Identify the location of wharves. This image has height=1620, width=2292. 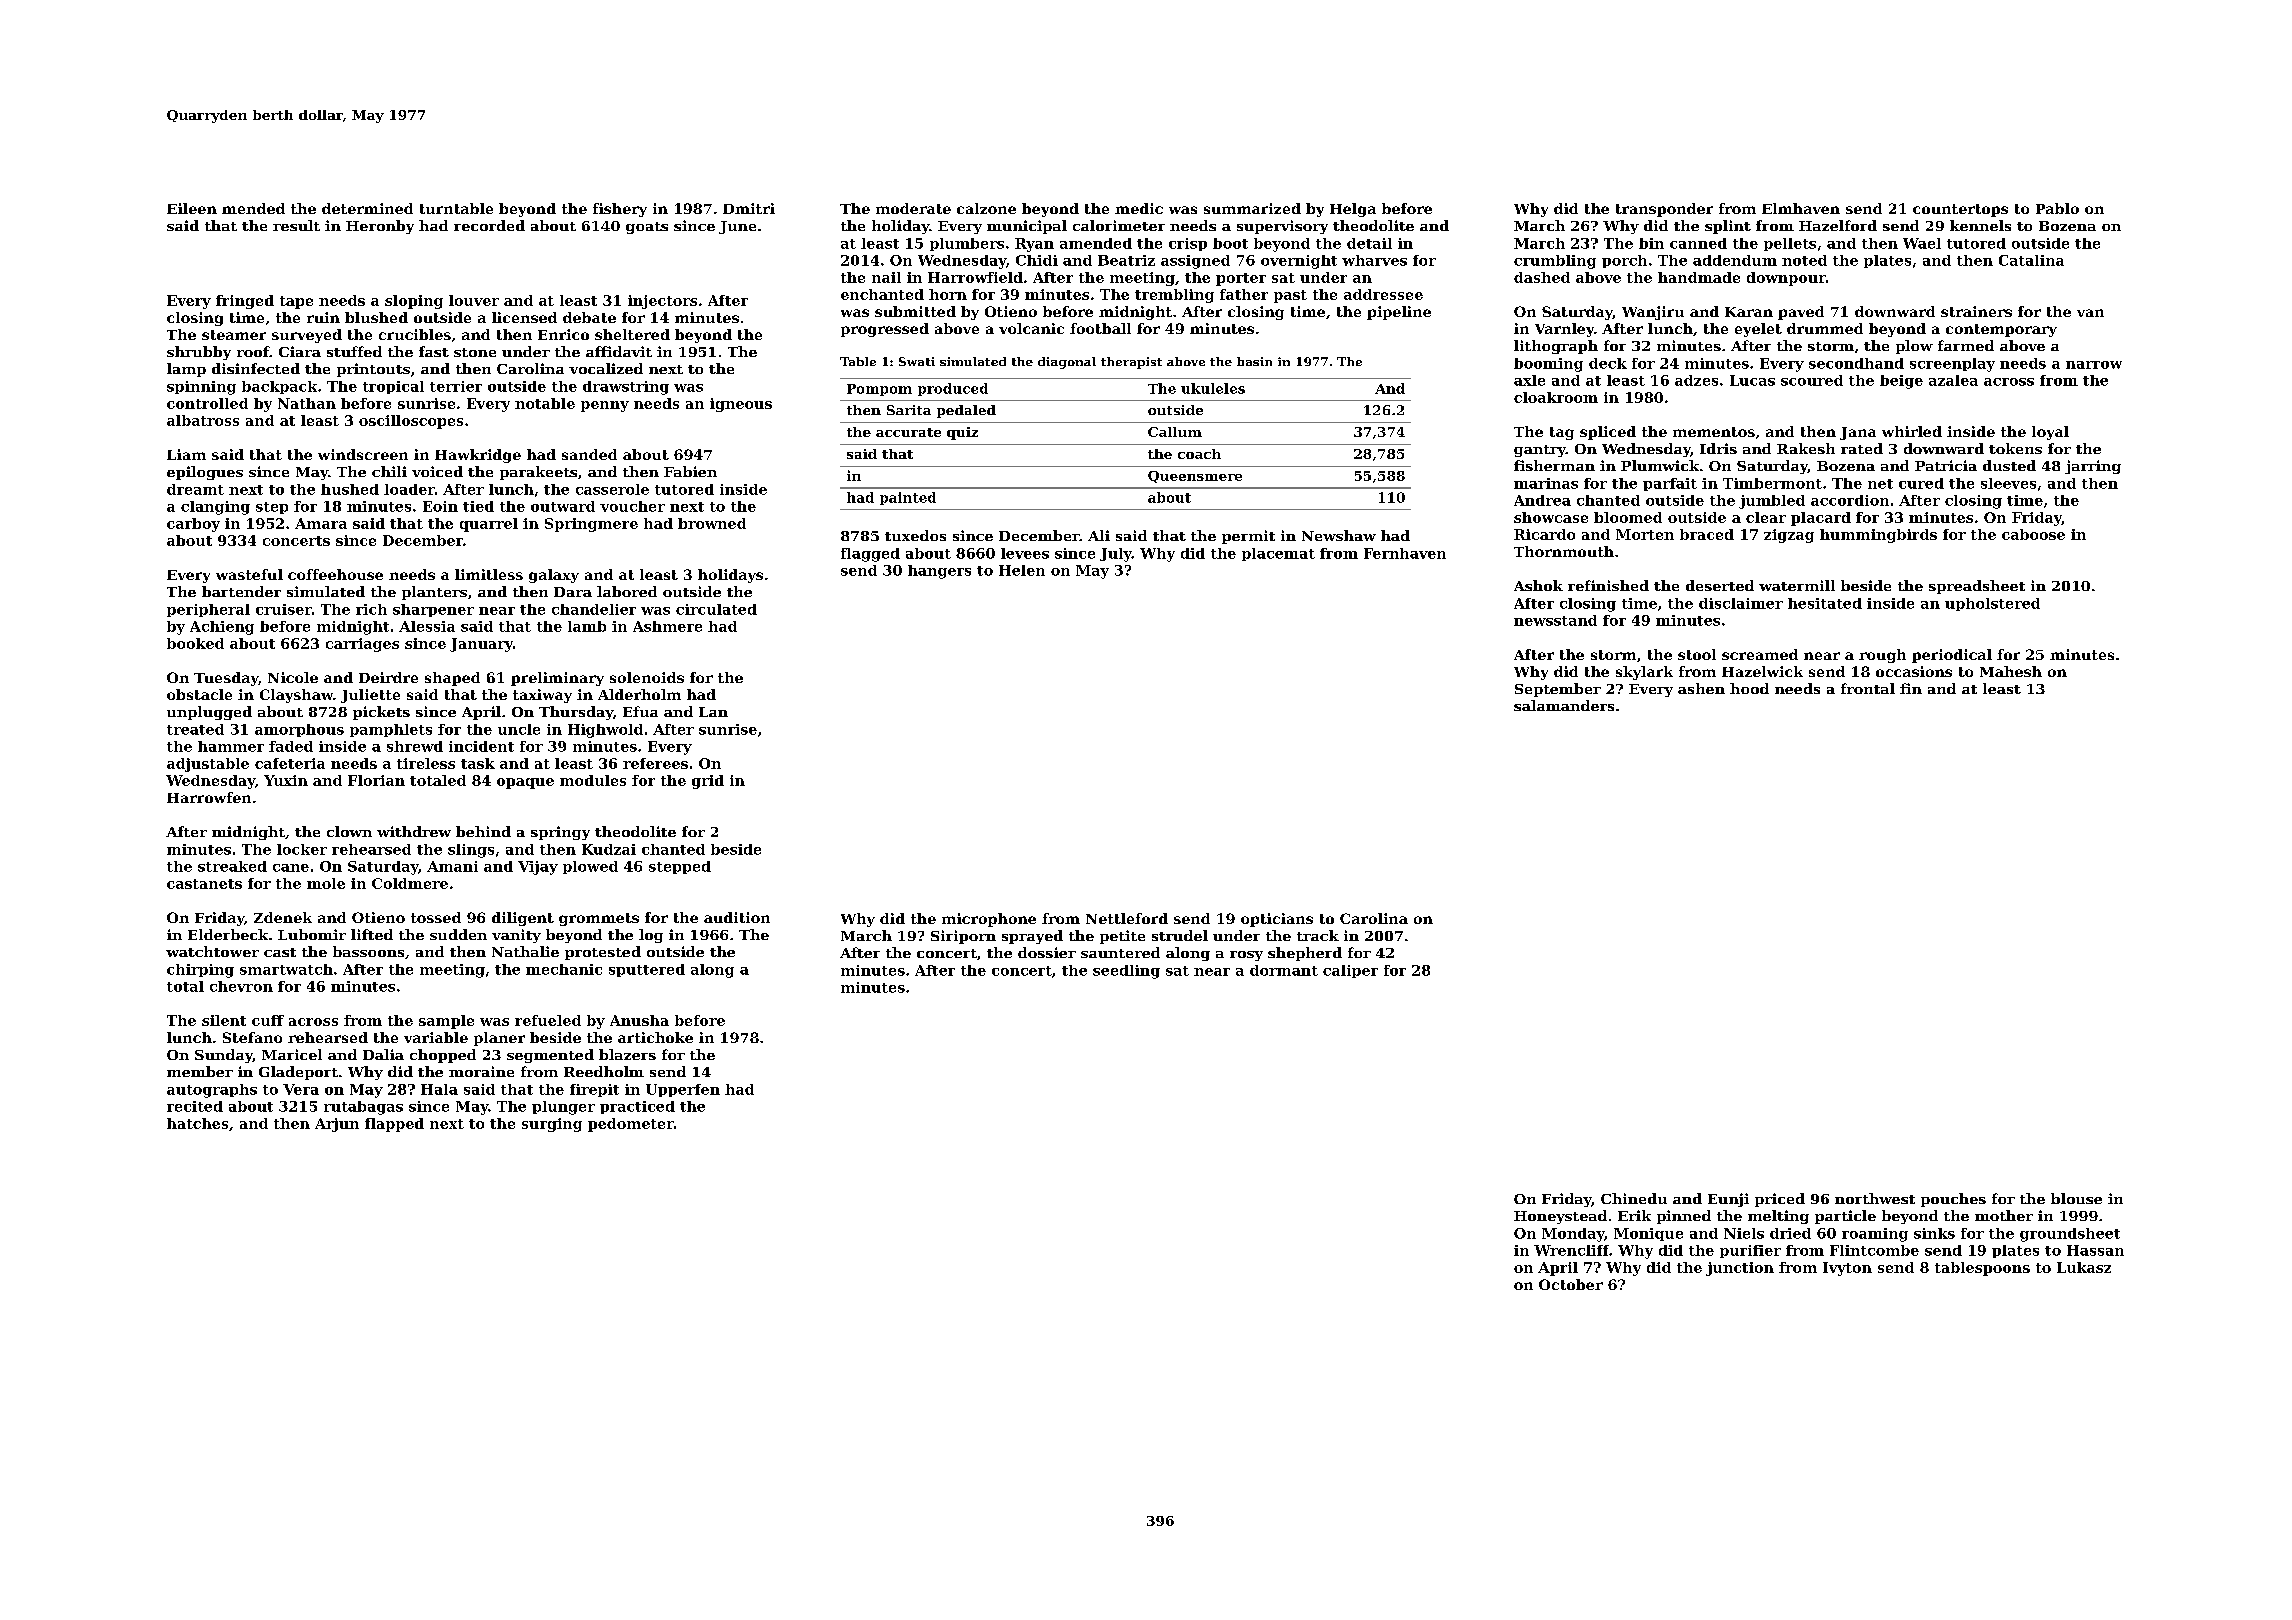
(1374, 260).
